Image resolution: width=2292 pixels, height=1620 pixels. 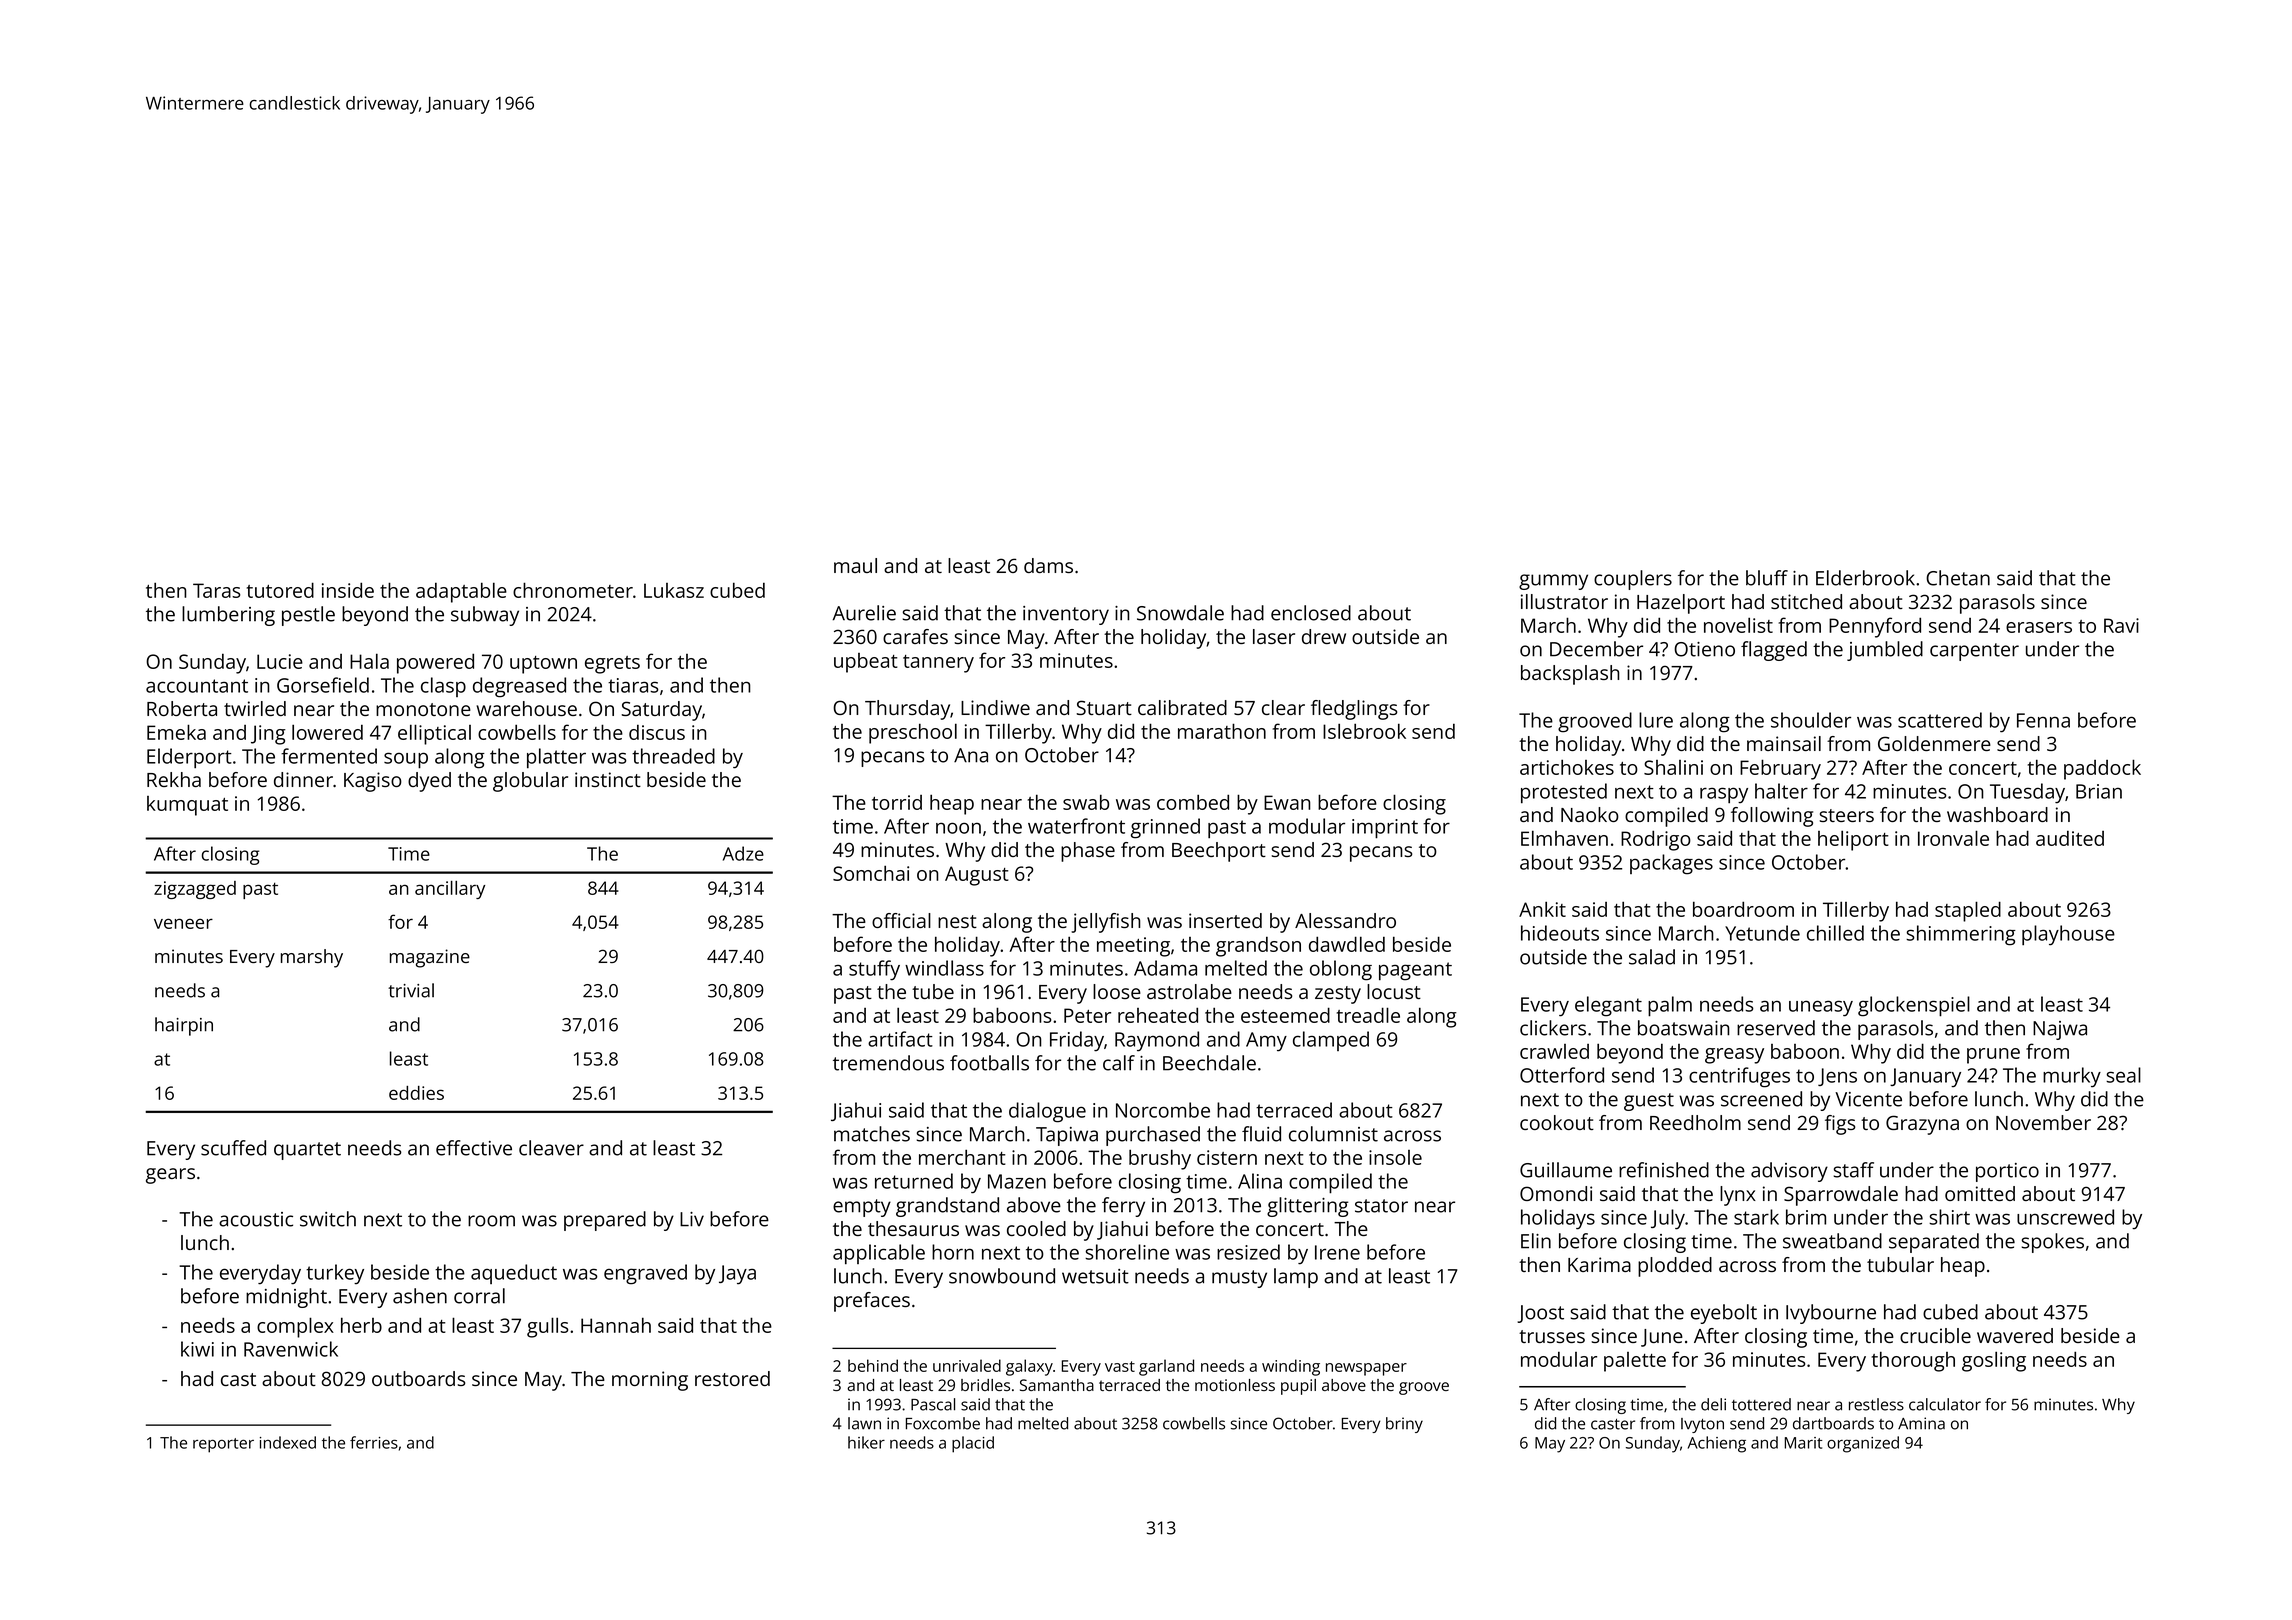 What do you see at coordinates (1047, 1112) in the image?
I see `dialogue` at bounding box center [1047, 1112].
